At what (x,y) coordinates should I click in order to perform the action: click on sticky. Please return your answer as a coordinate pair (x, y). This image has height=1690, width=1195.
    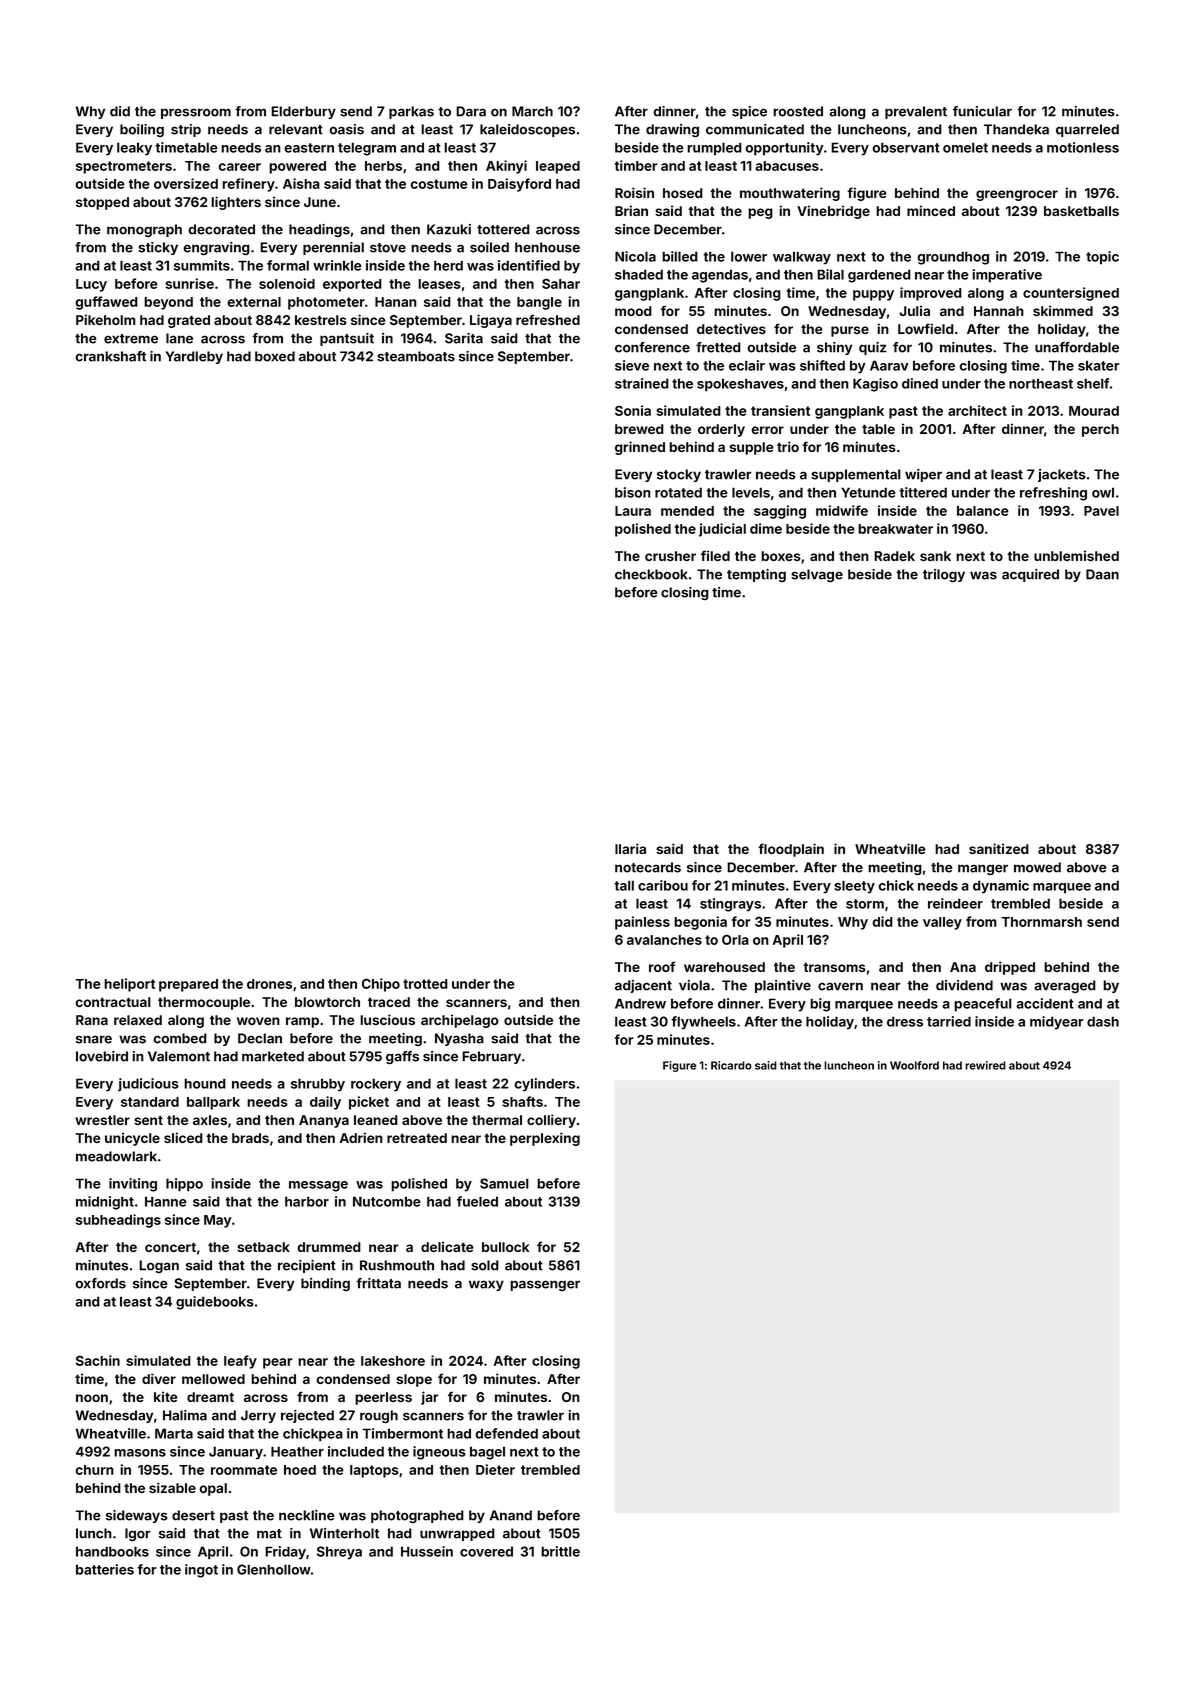
    Looking at the image, I should click on (158, 248).
